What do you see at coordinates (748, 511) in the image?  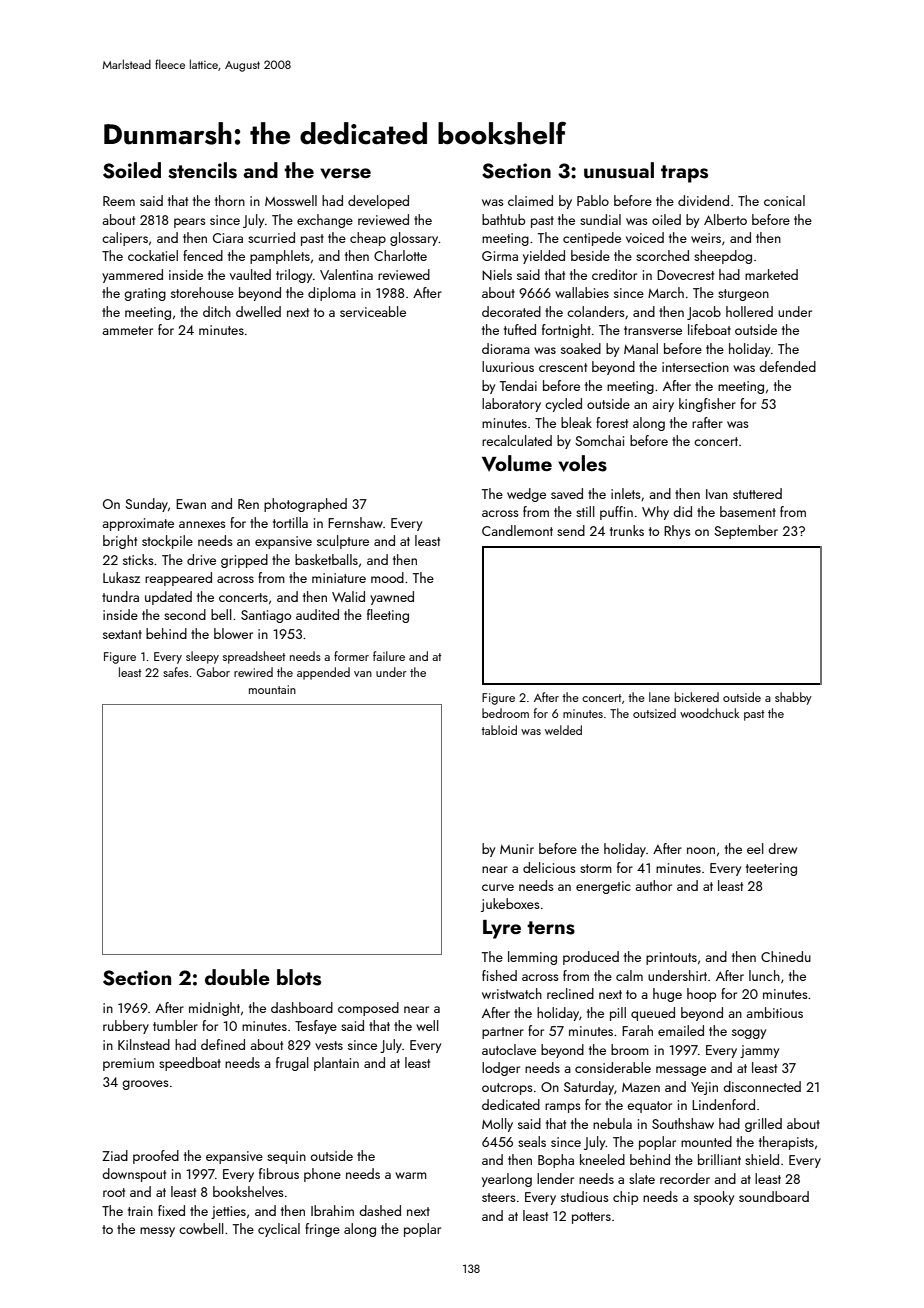 I see `basement` at bounding box center [748, 511].
